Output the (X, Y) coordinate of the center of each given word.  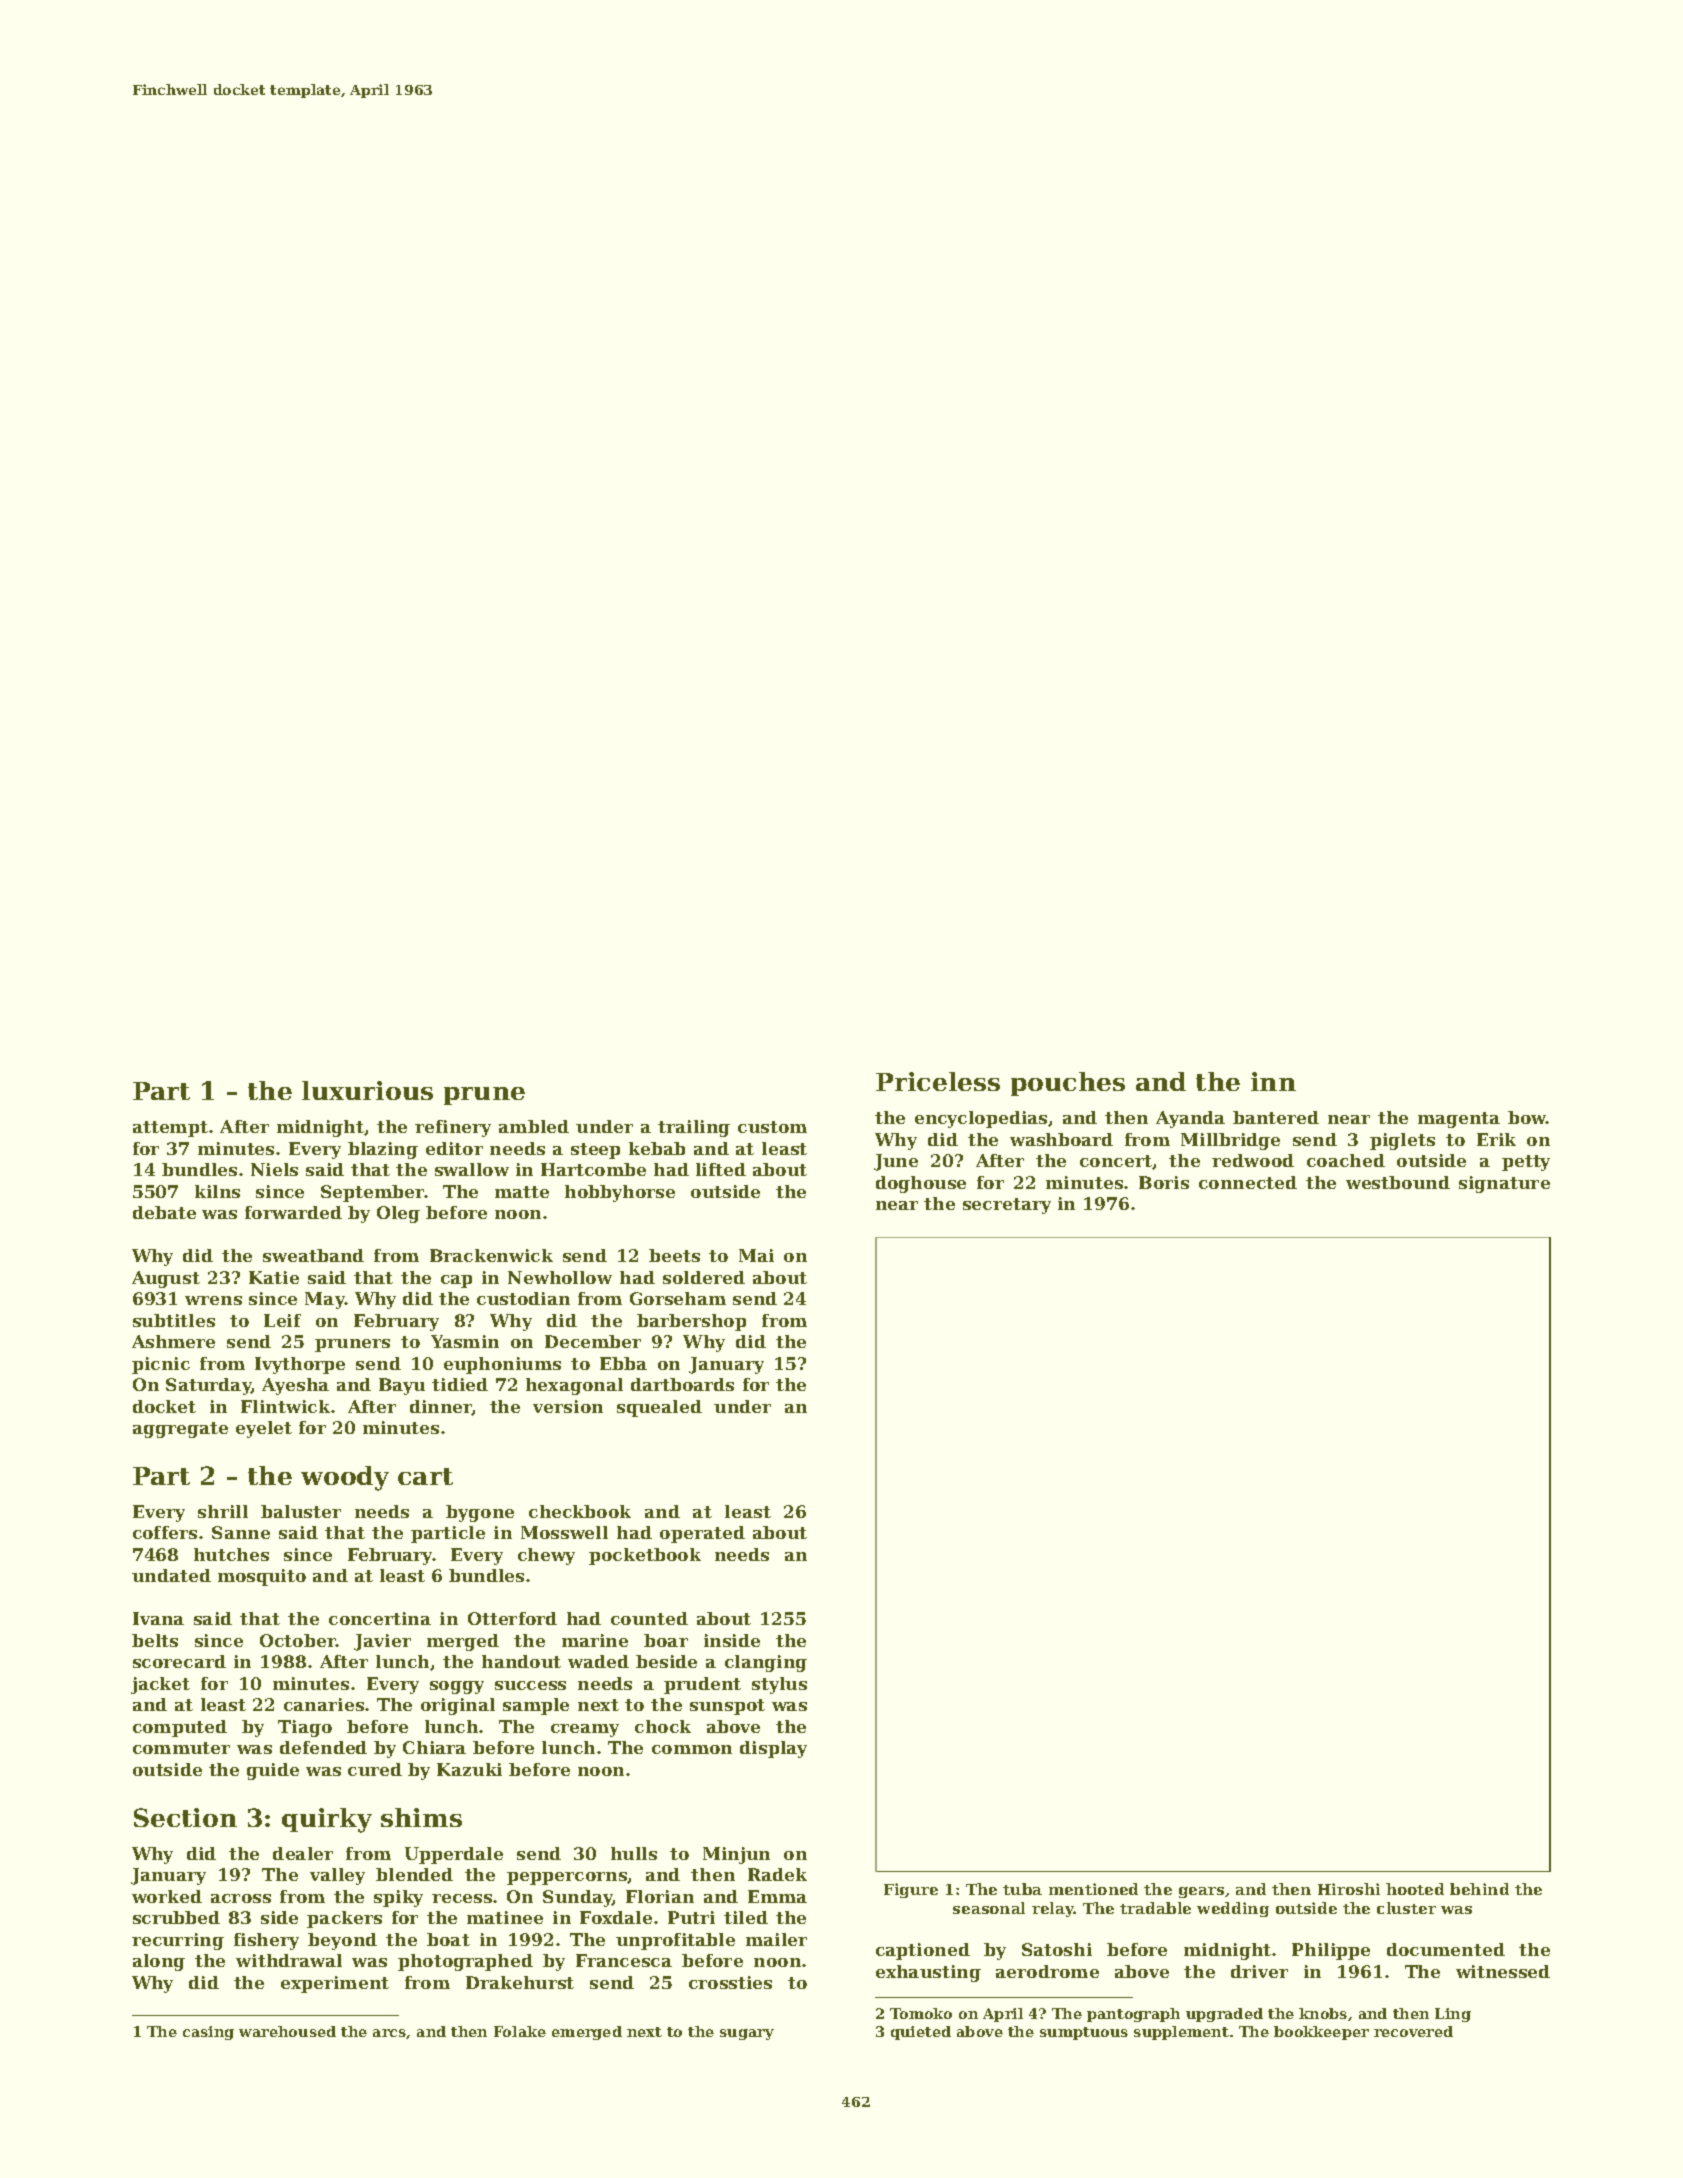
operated (702, 1534)
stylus (779, 1685)
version (568, 1406)
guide (273, 1771)
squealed (659, 1408)
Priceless (938, 1081)
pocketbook (645, 1556)
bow (1527, 1117)
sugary (747, 2034)
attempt (170, 1129)
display (773, 1749)
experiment (335, 1984)
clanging (766, 1663)
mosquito (262, 1577)
